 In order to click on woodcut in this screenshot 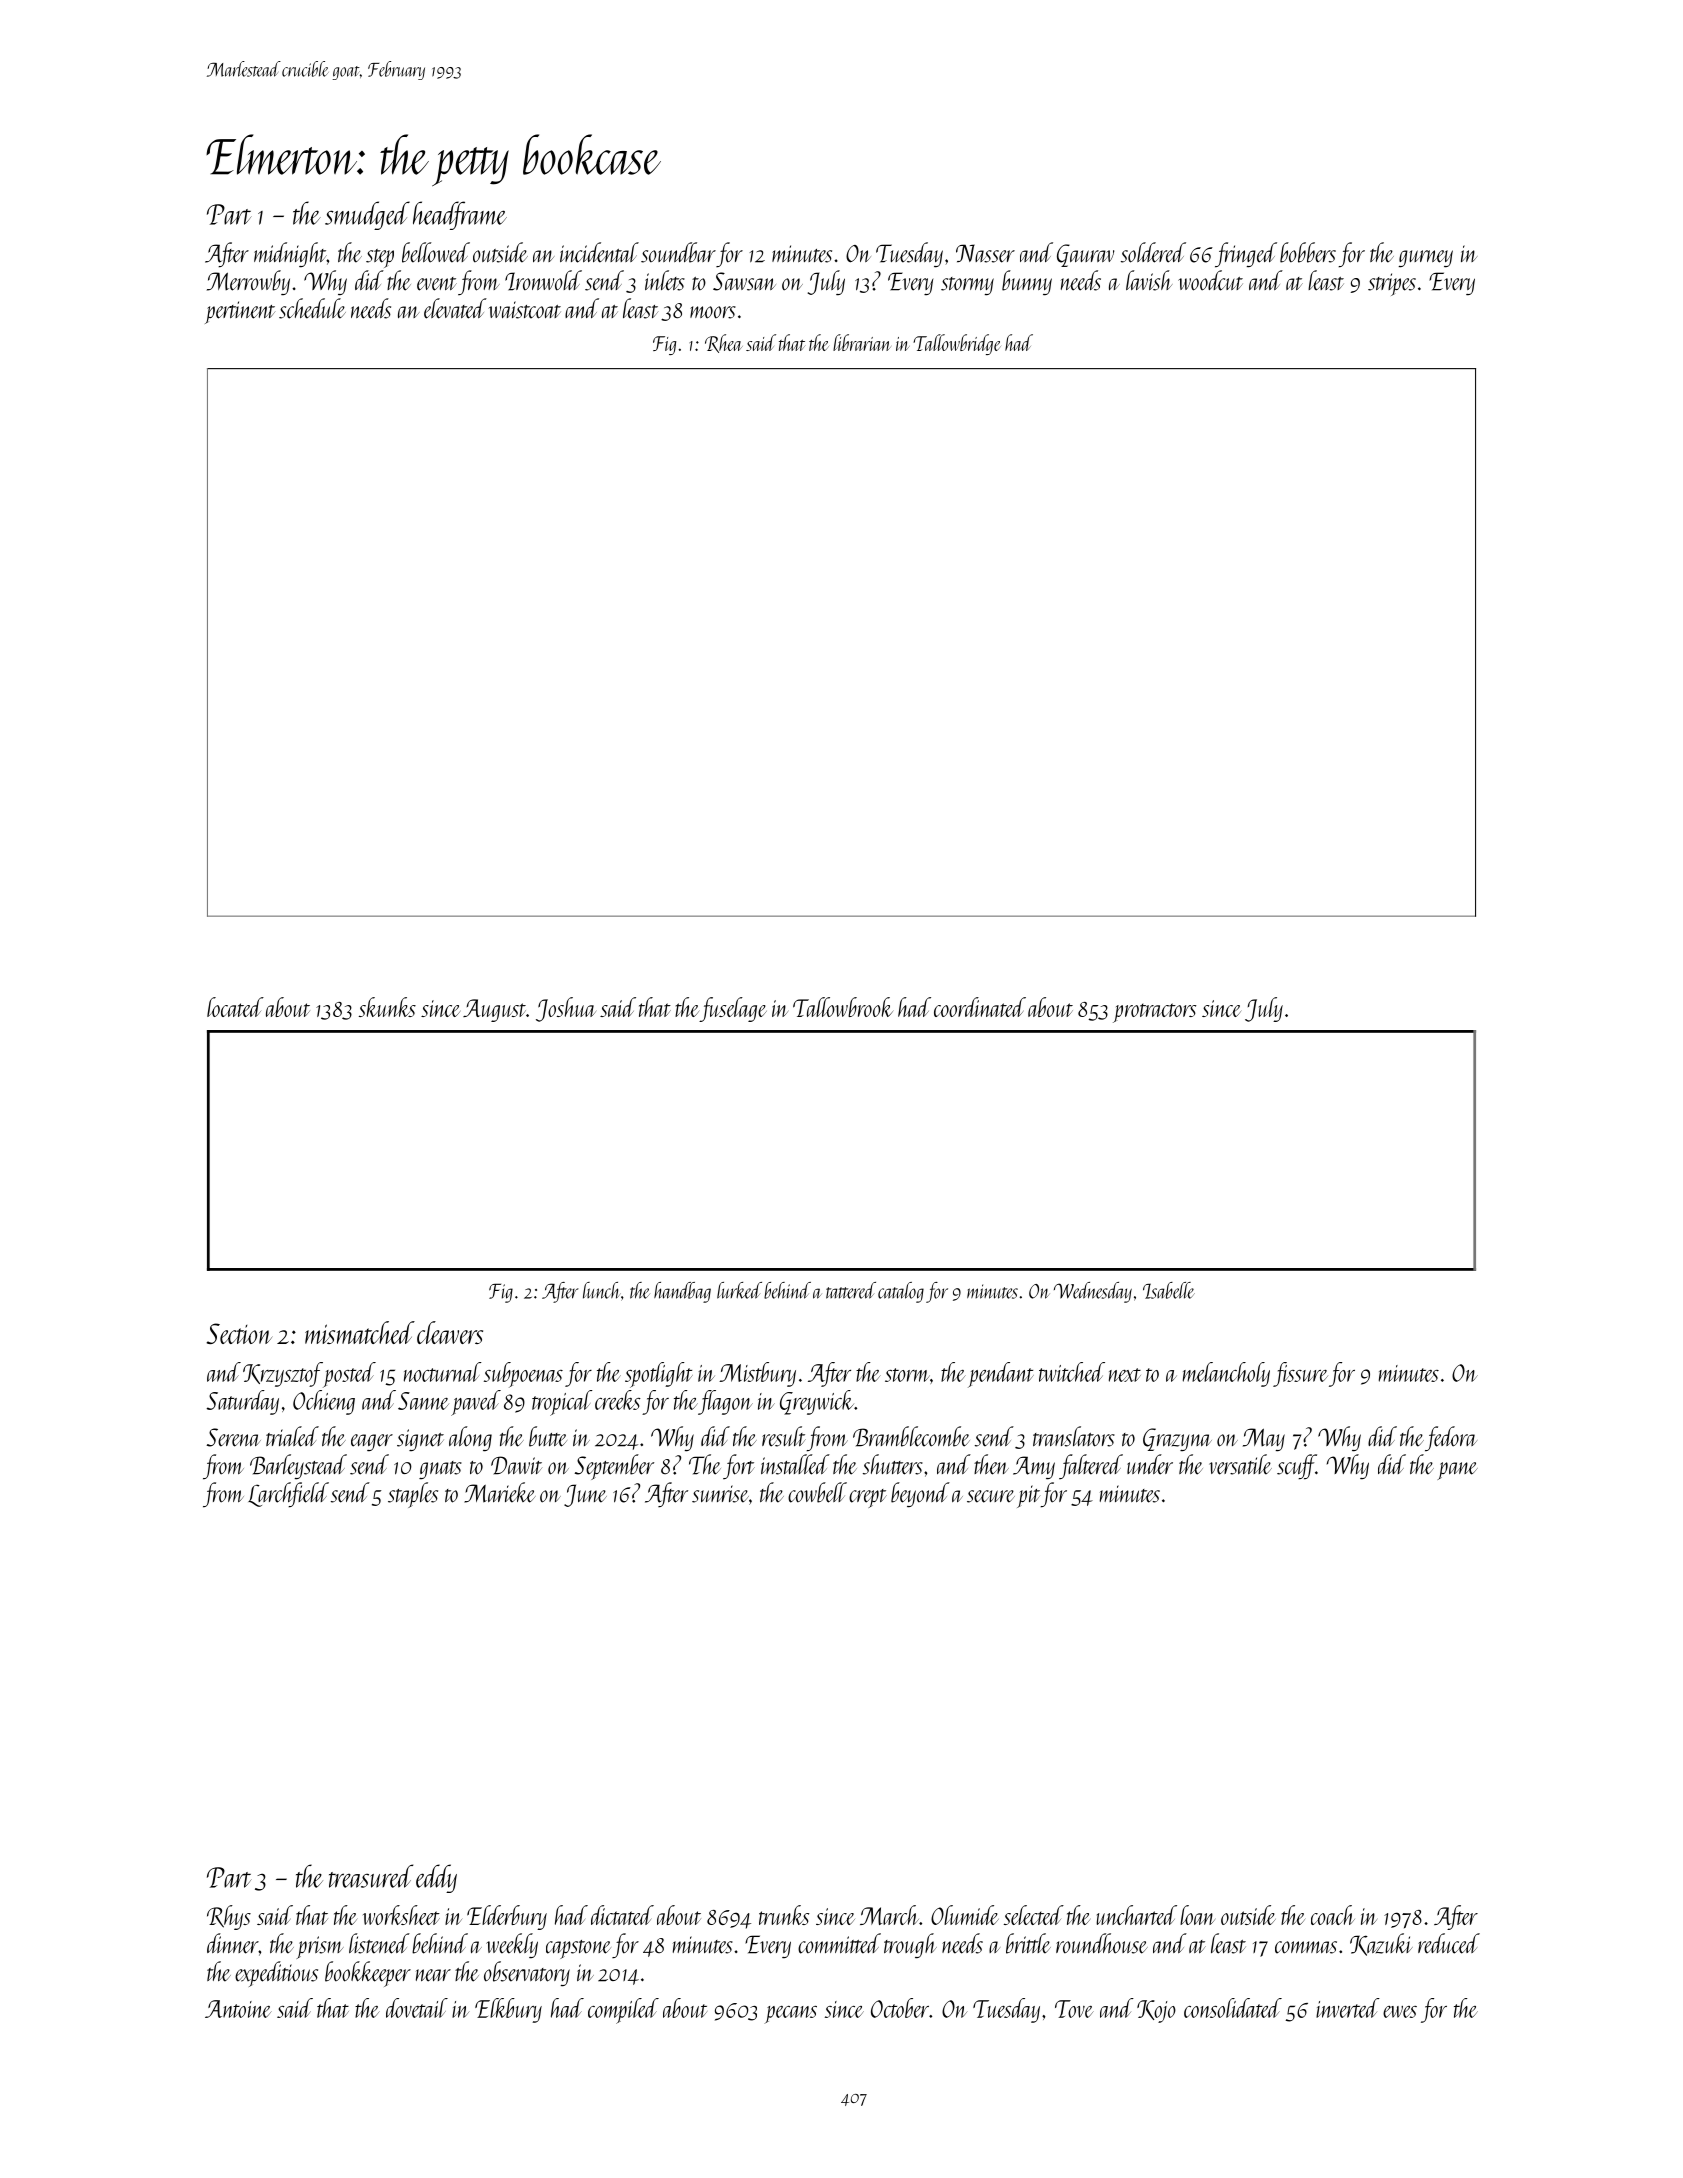, I will do `click(1210, 280)`.
